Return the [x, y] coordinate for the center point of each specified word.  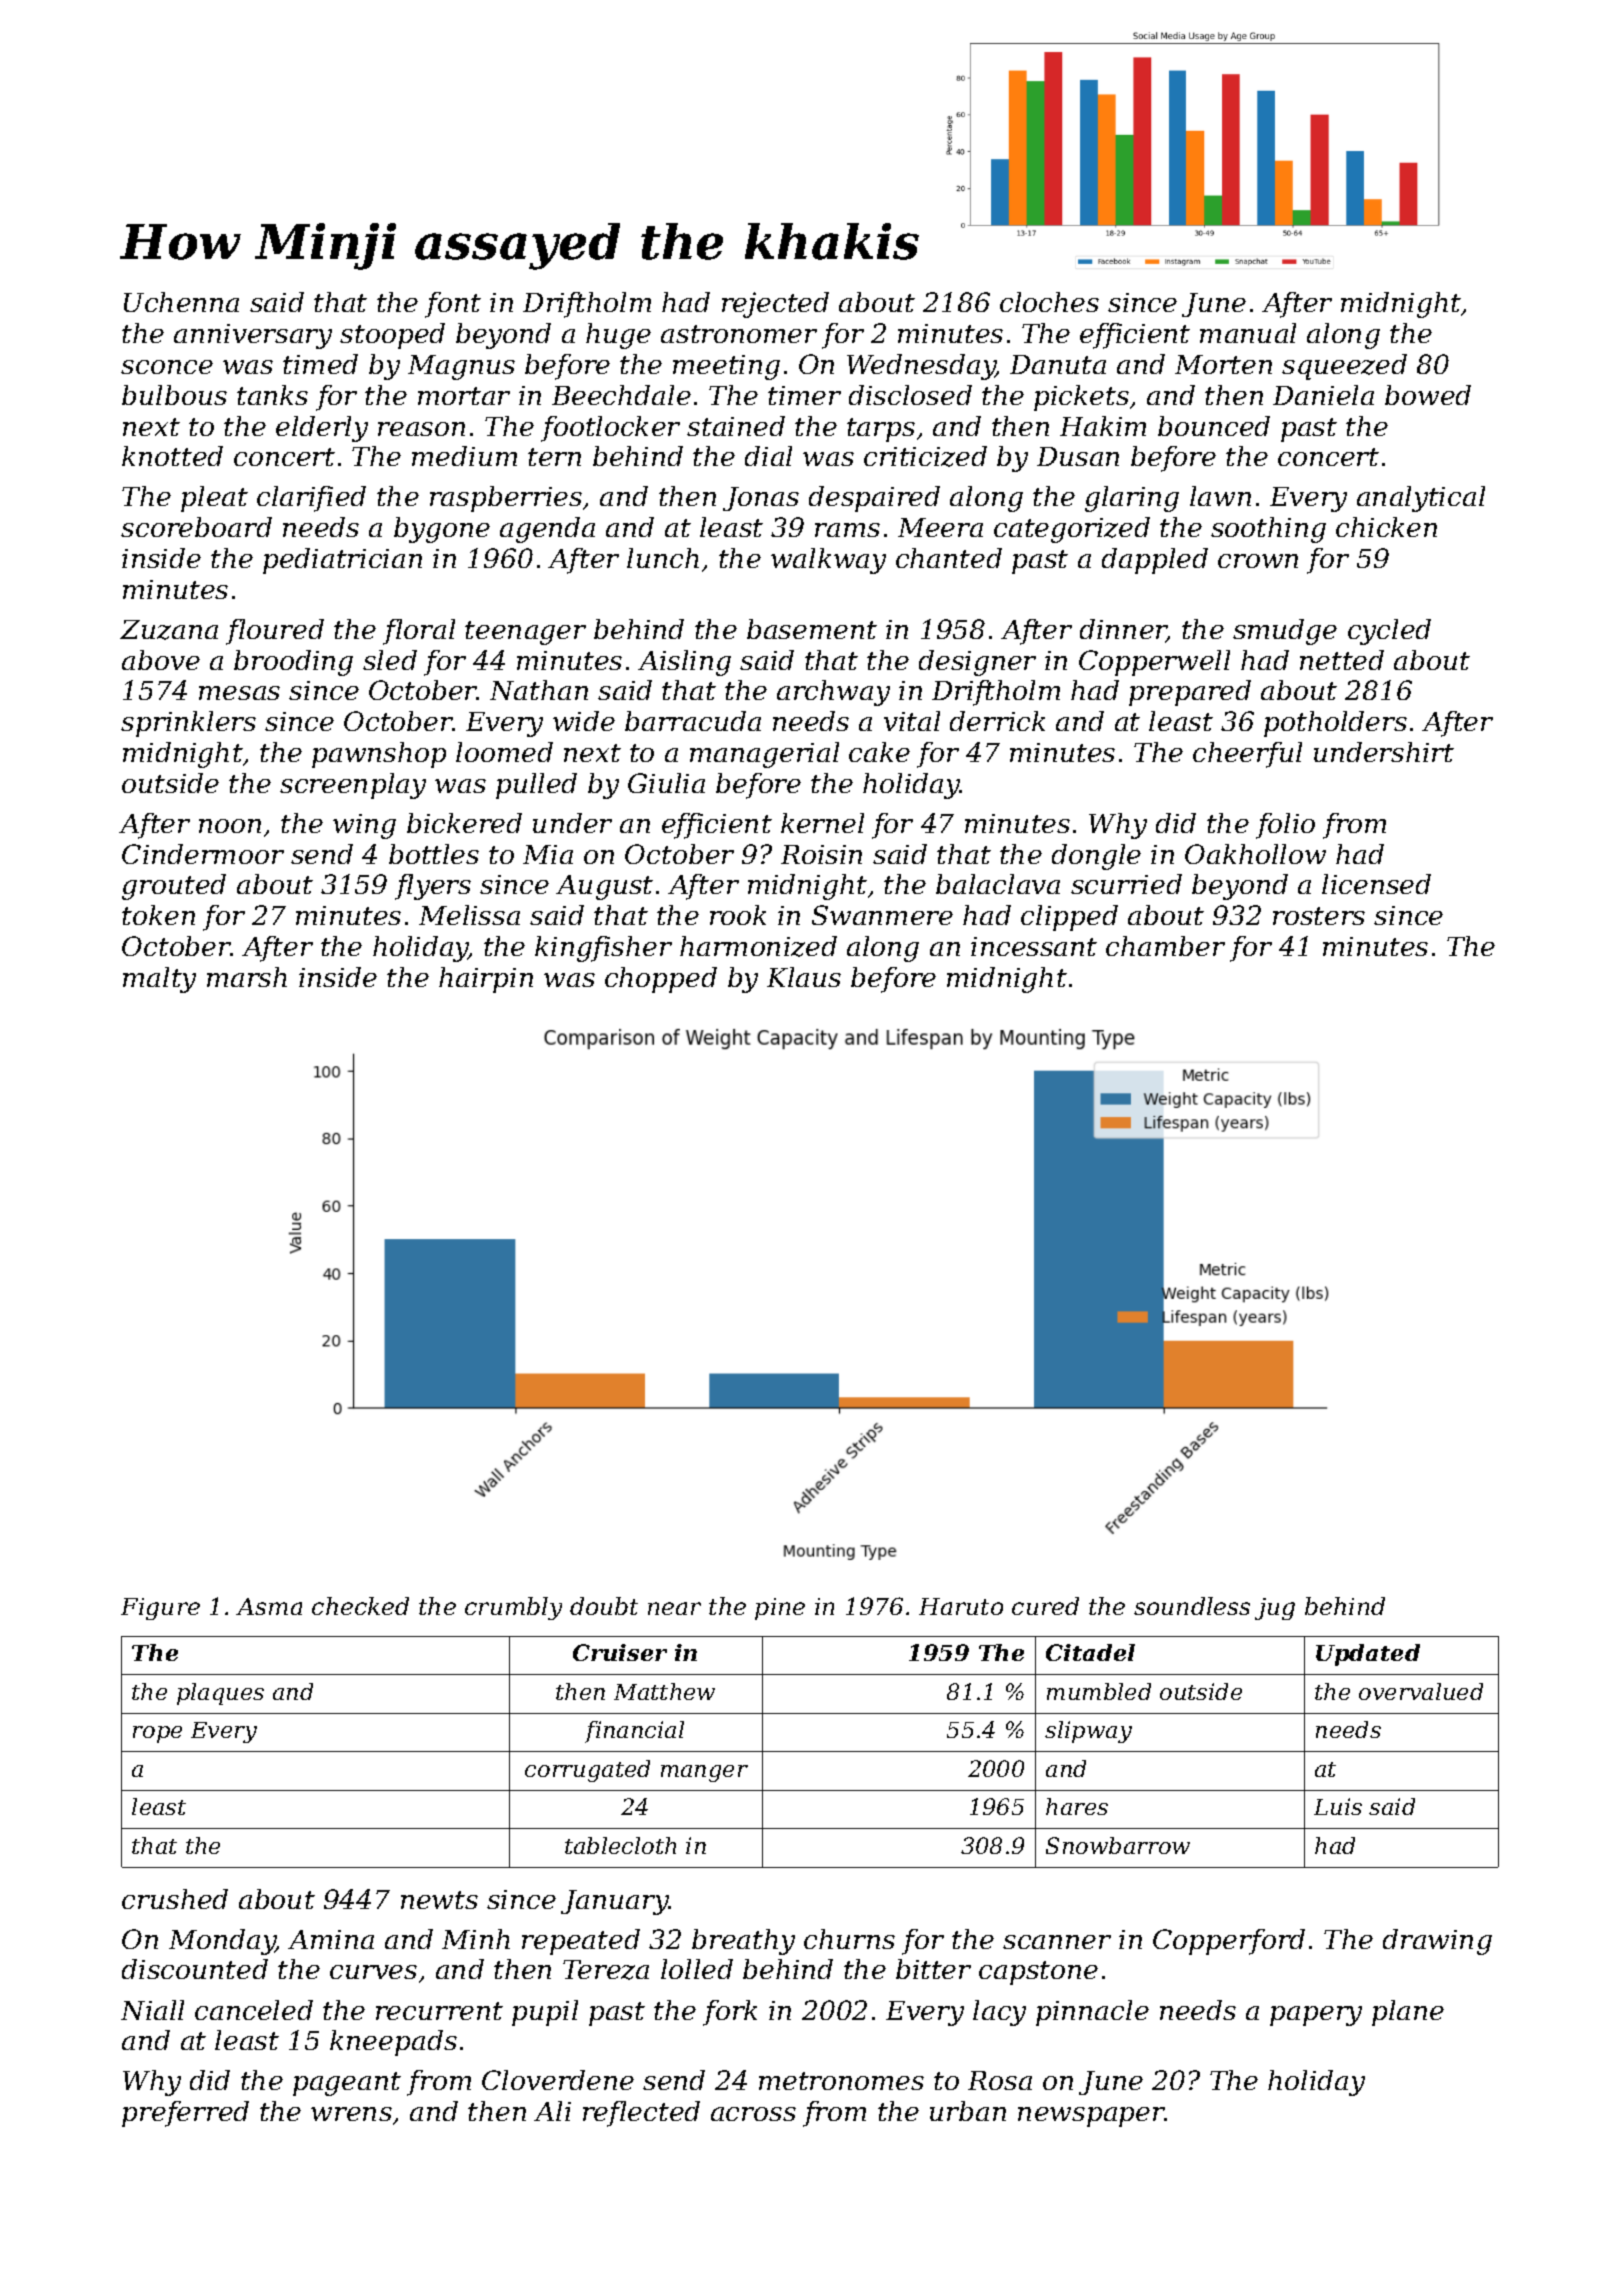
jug [1275, 1609]
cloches [1049, 302]
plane [1408, 2013]
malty [159, 980]
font [453, 305]
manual [1248, 333]
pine [780, 1609]
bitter [933, 1969]
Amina [331, 1939]
